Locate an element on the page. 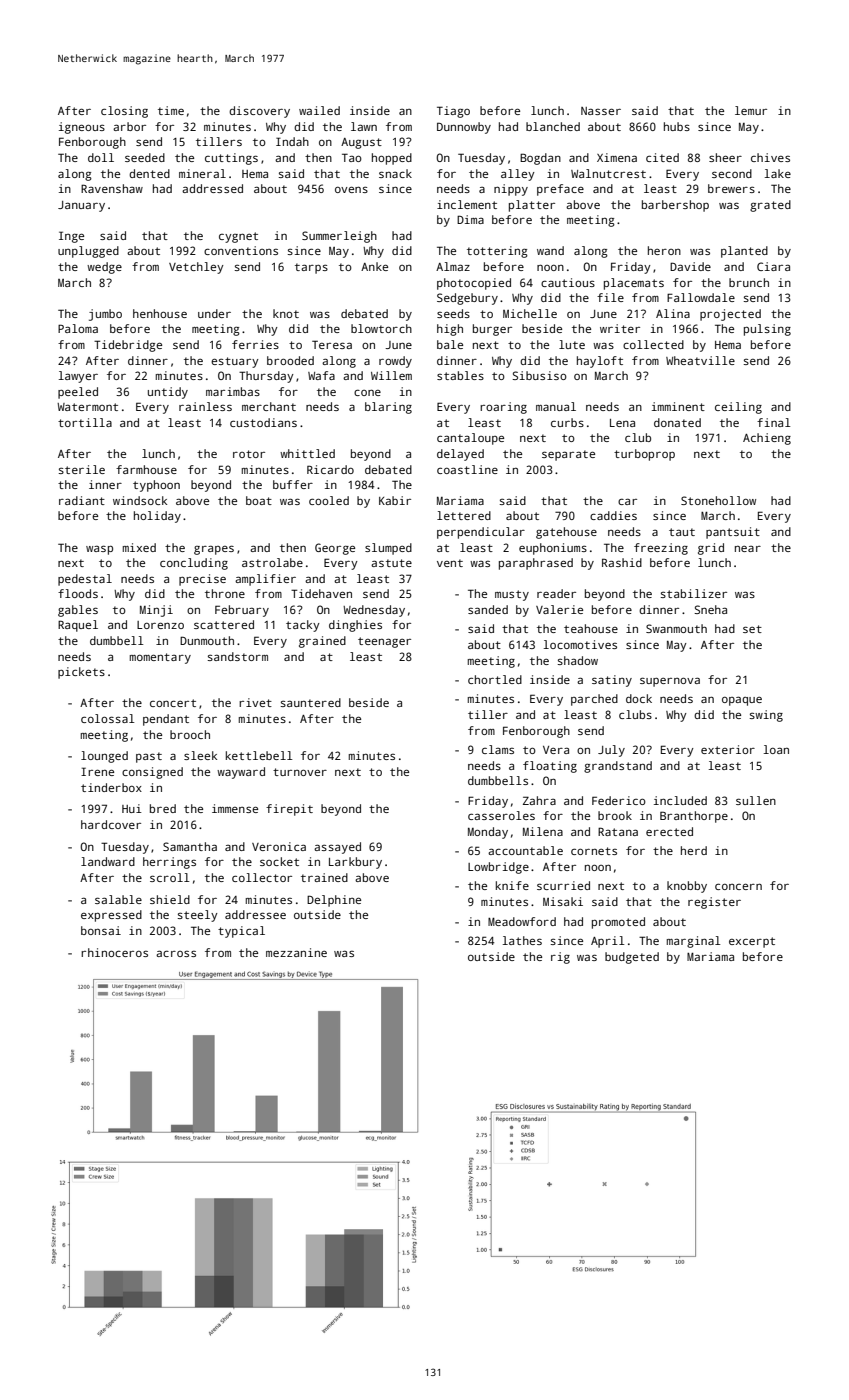 The width and height of the page is (849, 1400). Tiago is located at coordinates (453, 112).
